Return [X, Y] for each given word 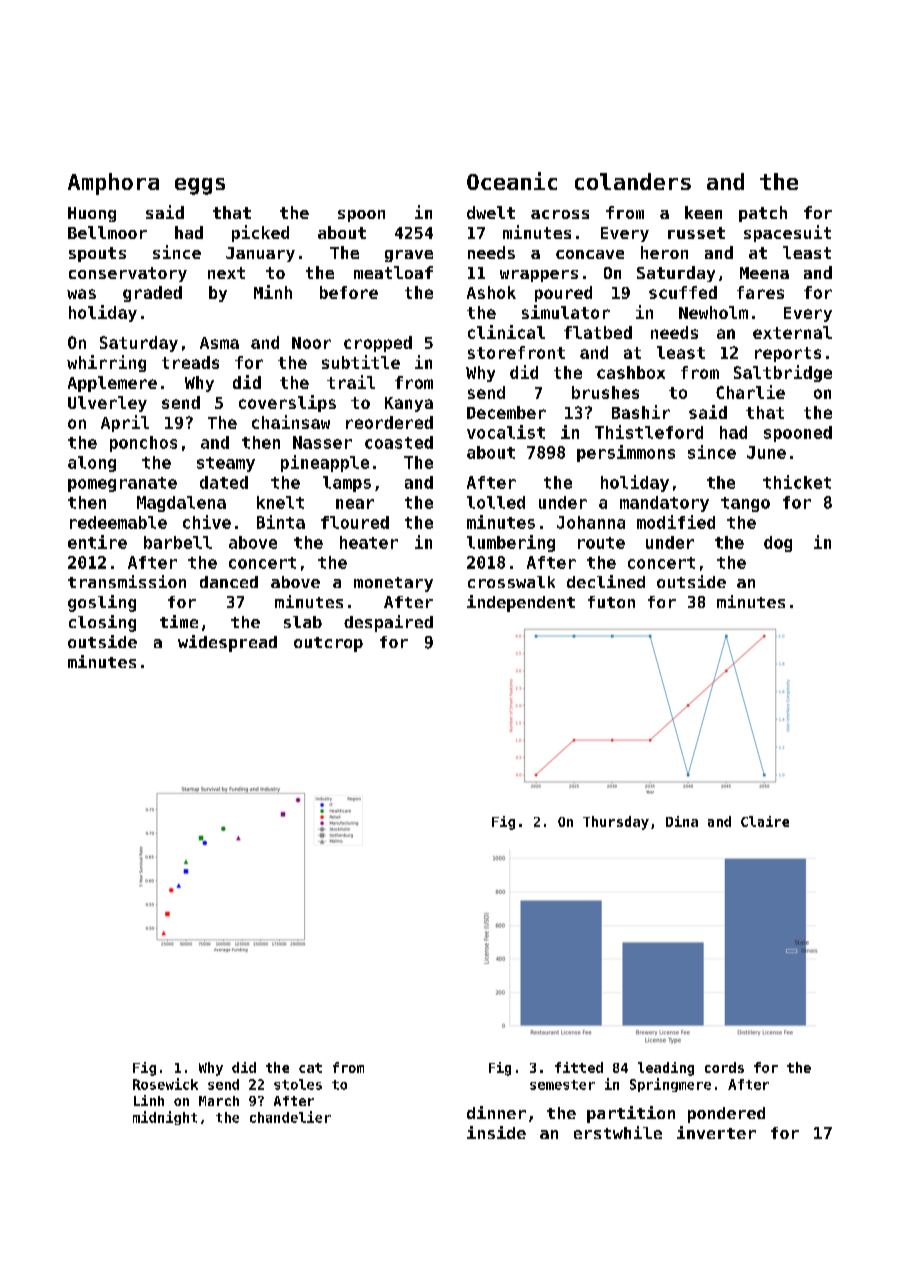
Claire [765, 821]
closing [102, 623]
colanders [633, 181]
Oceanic [512, 181]
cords [724, 1067]
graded [152, 294]
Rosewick [165, 1084]
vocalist [506, 432]
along [92, 464]
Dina [682, 821]
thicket [797, 482]
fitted [579, 1067]
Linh [149, 1100]
